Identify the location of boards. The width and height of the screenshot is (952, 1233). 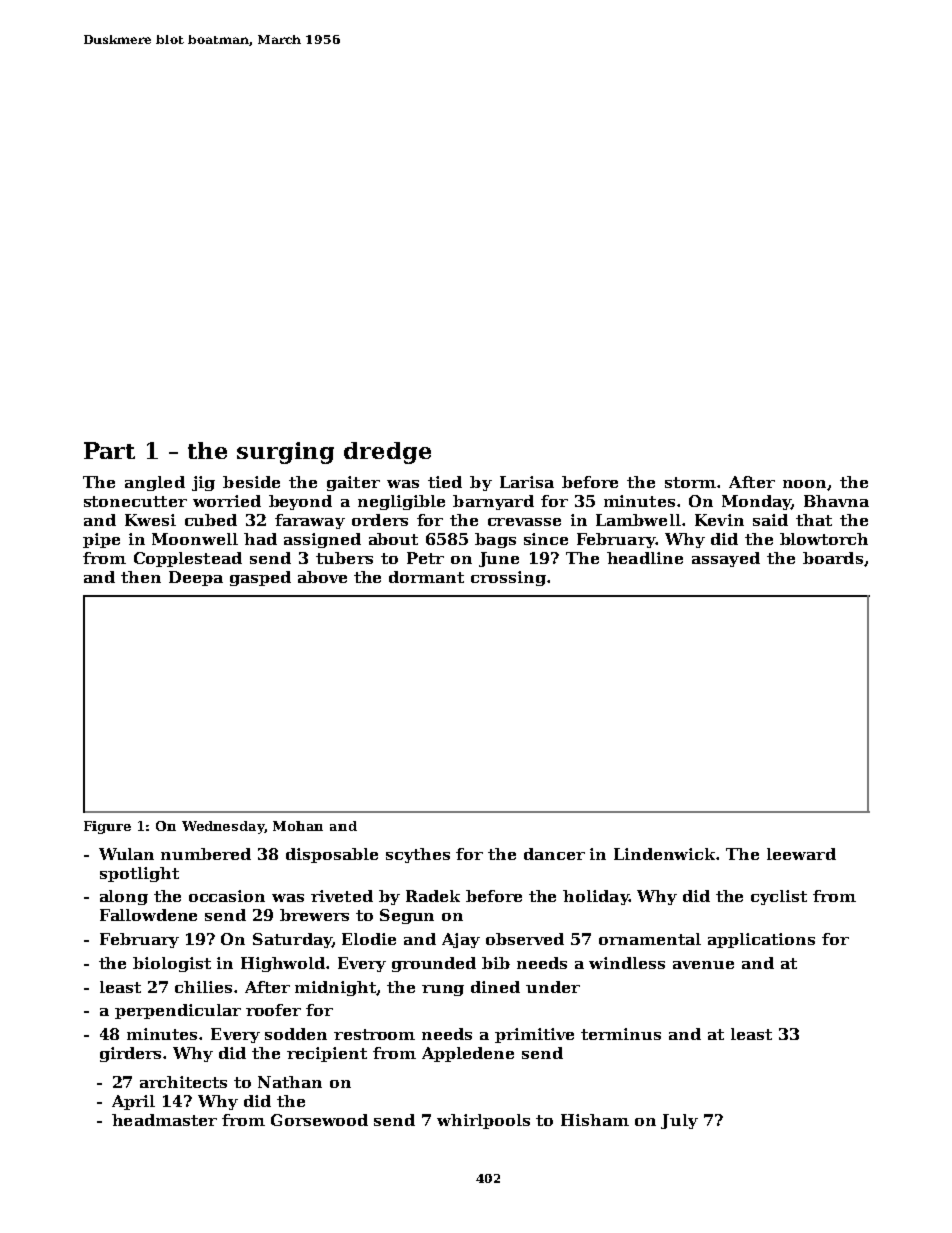
(833, 558).
